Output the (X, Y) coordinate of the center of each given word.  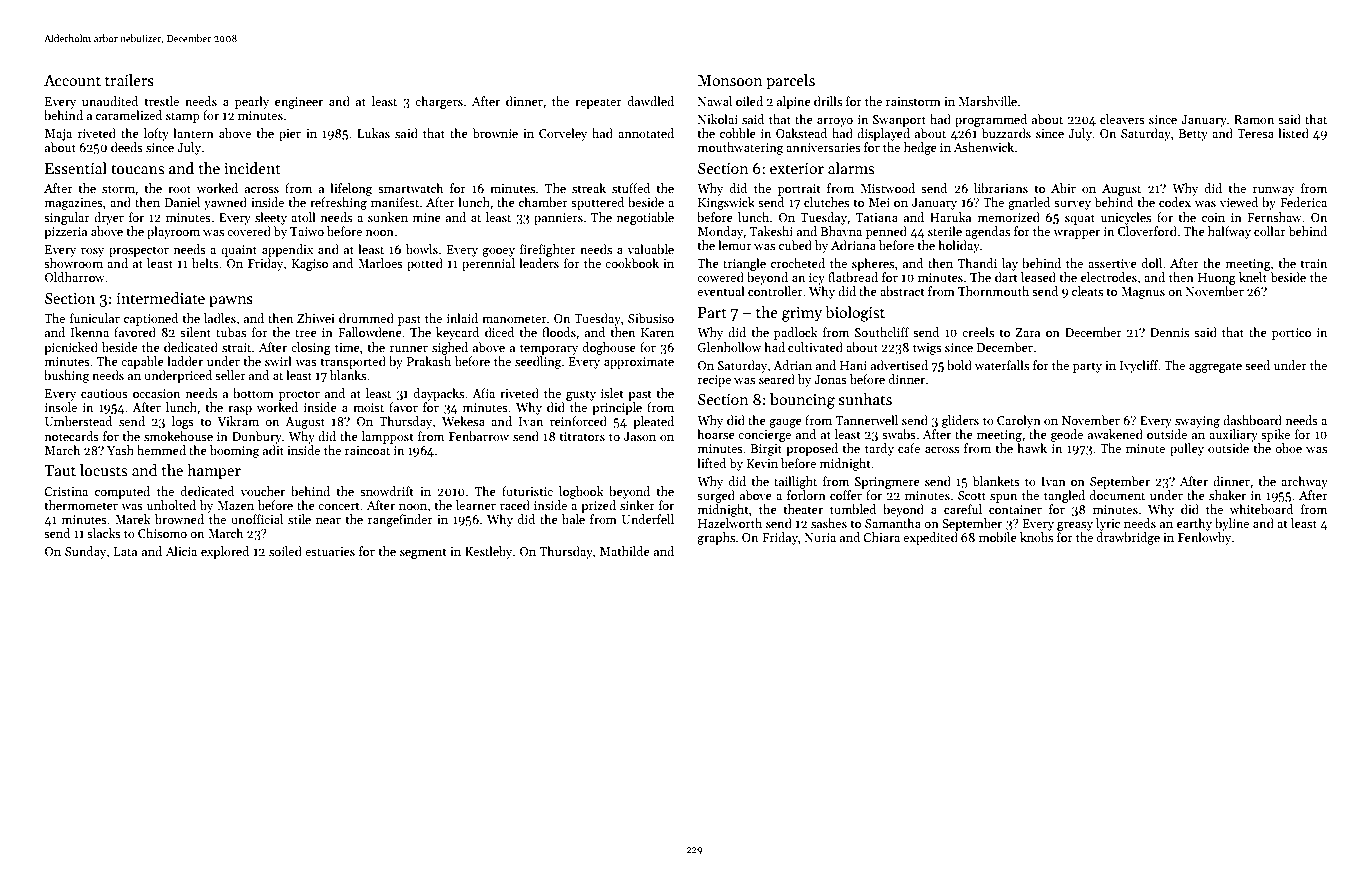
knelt (1253, 277)
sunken (388, 217)
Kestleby (488, 552)
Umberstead (78, 421)
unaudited (110, 101)
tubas (231, 332)
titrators (582, 436)
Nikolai (718, 119)
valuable (650, 249)
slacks (104, 533)
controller (775, 291)
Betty (1193, 135)
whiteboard (1261, 509)
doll (1152, 263)
